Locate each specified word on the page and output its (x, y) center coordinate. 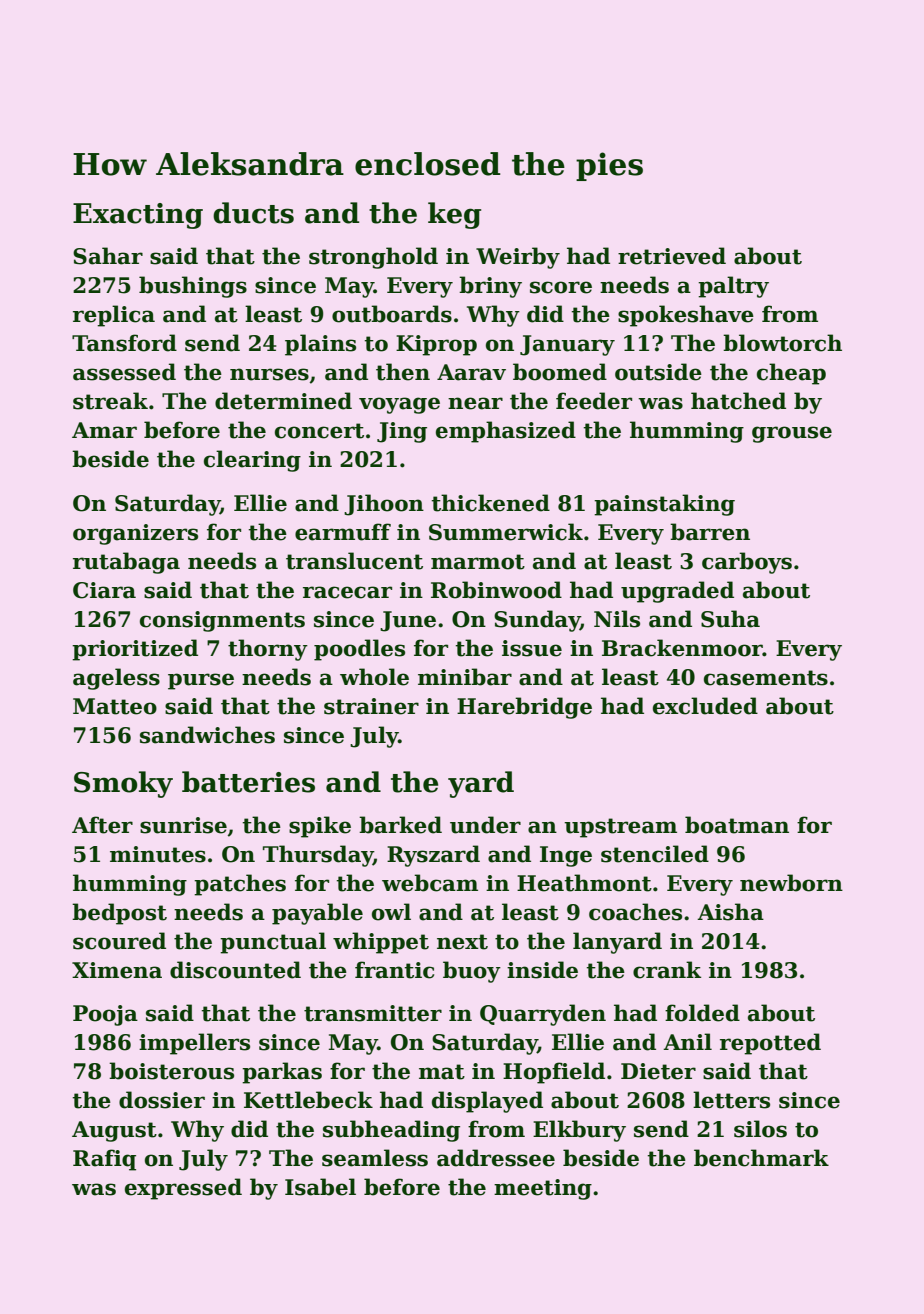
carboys (747, 563)
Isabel (320, 1187)
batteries (248, 782)
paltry (733, 287)
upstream (620, 828)
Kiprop (436, 345)
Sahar (108, 256)
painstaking (664, 505)
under (485, 825)
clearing (252, 461)
